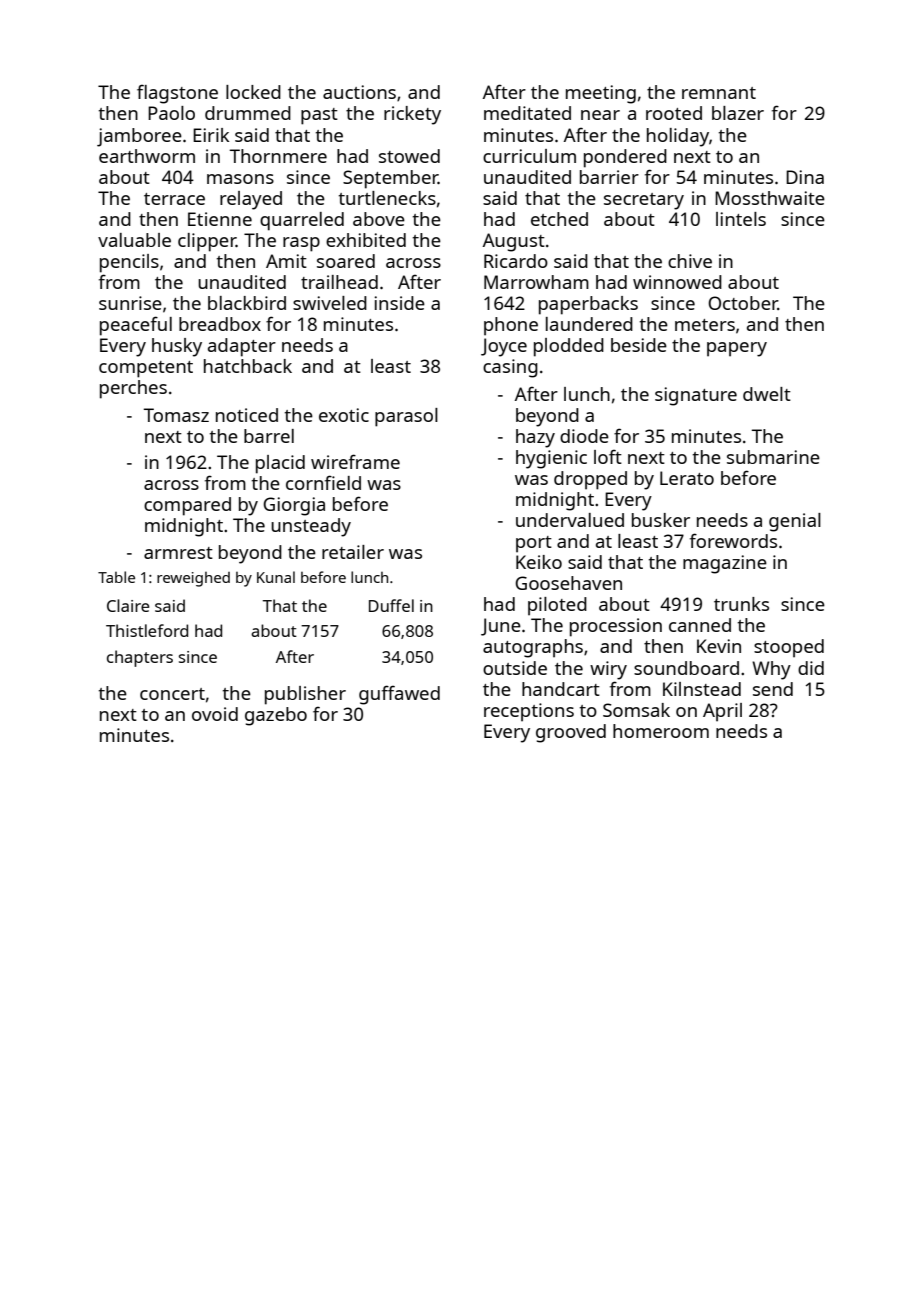  Describe the element at coordinates (557, 606) in the screenshot. I see `piloted` at that location.
